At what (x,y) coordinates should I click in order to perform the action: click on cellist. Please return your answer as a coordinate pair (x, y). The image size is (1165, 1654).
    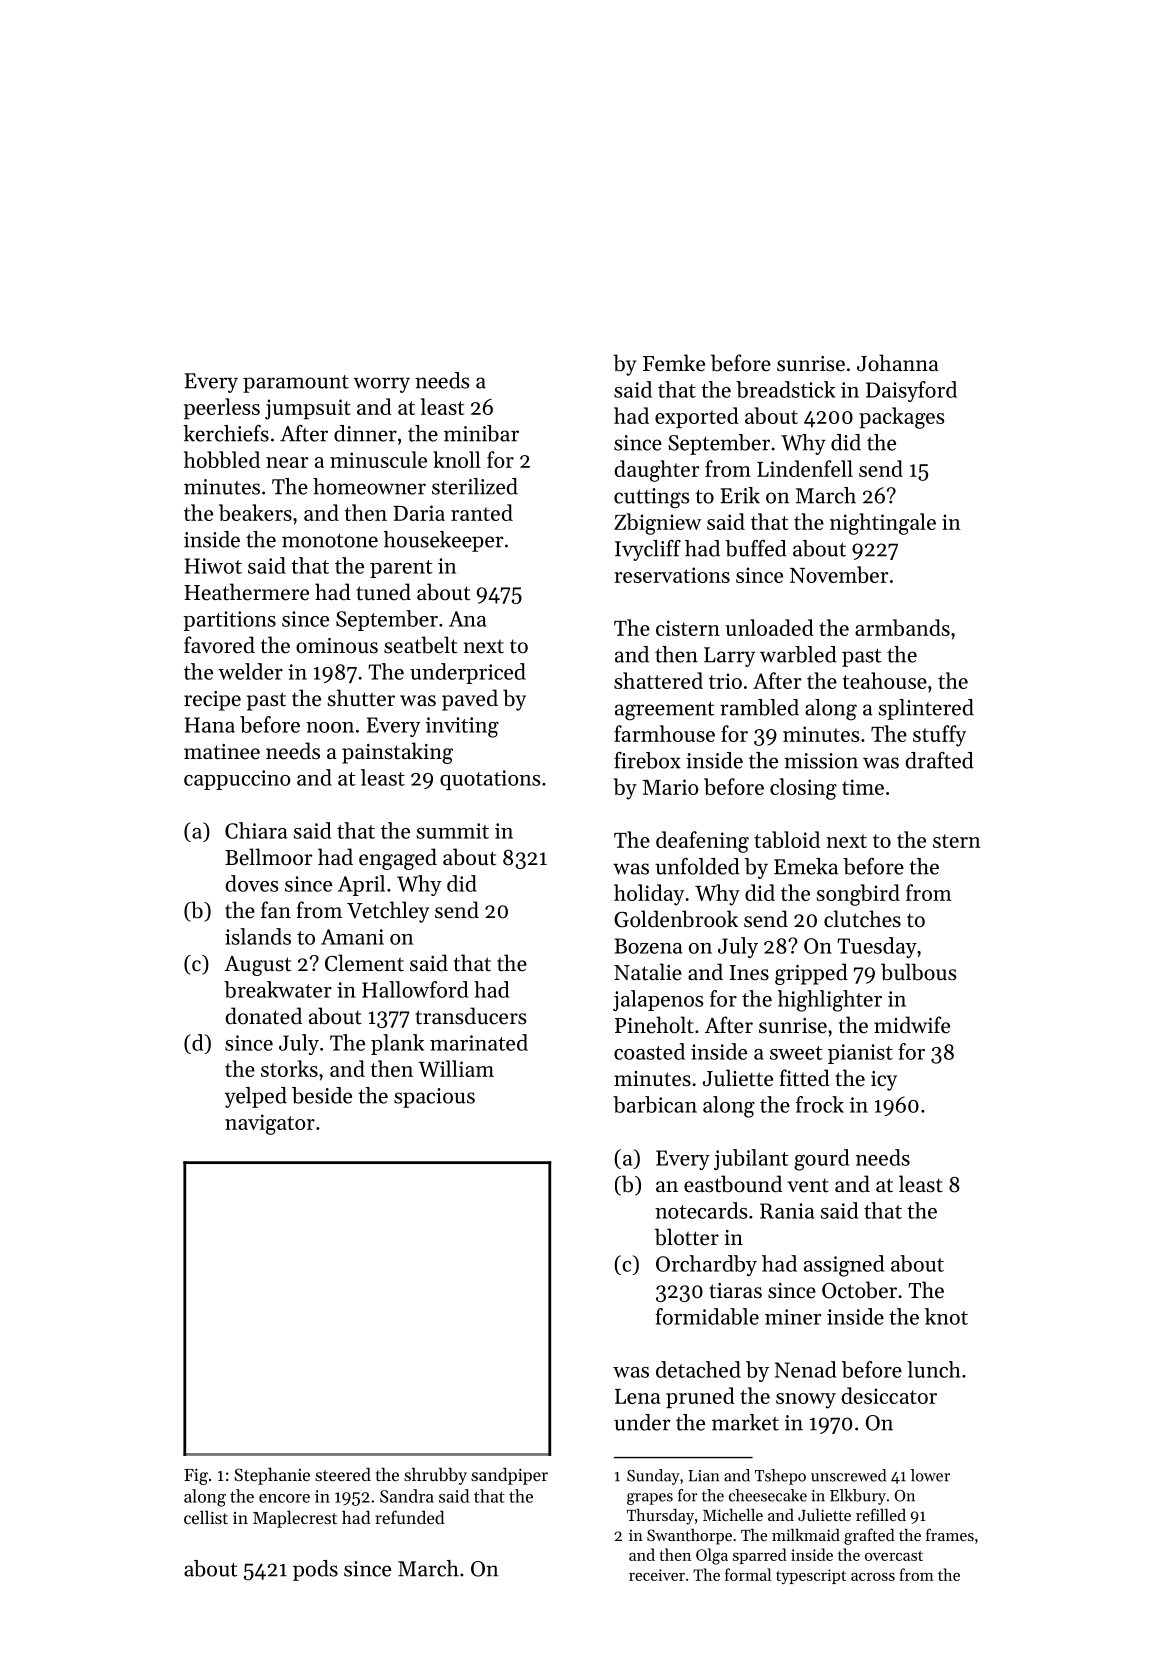
    Looking at the image, I should click on (206, 1517).
